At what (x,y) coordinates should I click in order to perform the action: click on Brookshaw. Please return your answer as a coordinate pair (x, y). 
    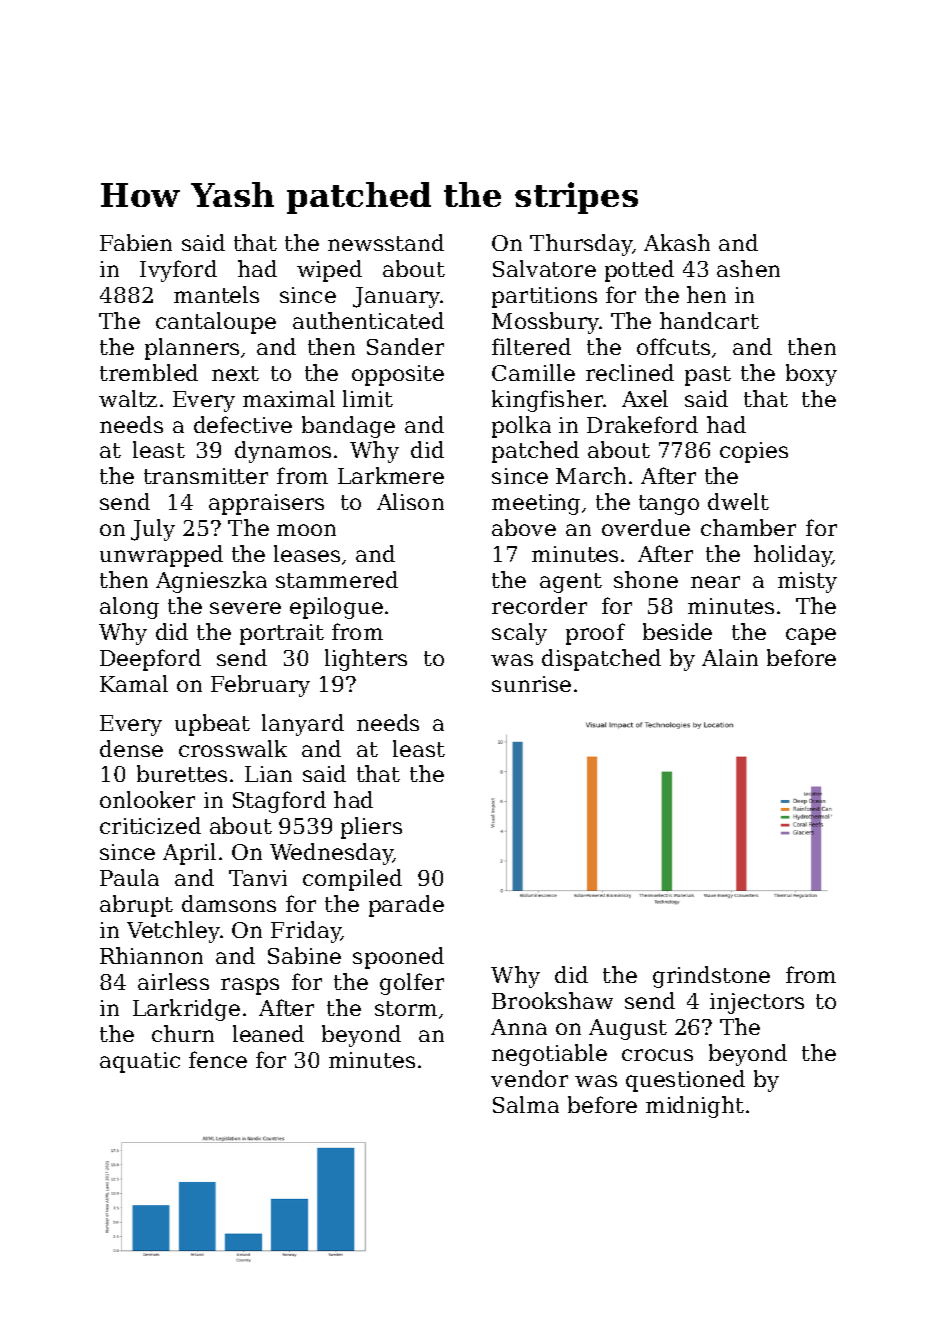
    Looking at the image, I should click on (552, 1000).
